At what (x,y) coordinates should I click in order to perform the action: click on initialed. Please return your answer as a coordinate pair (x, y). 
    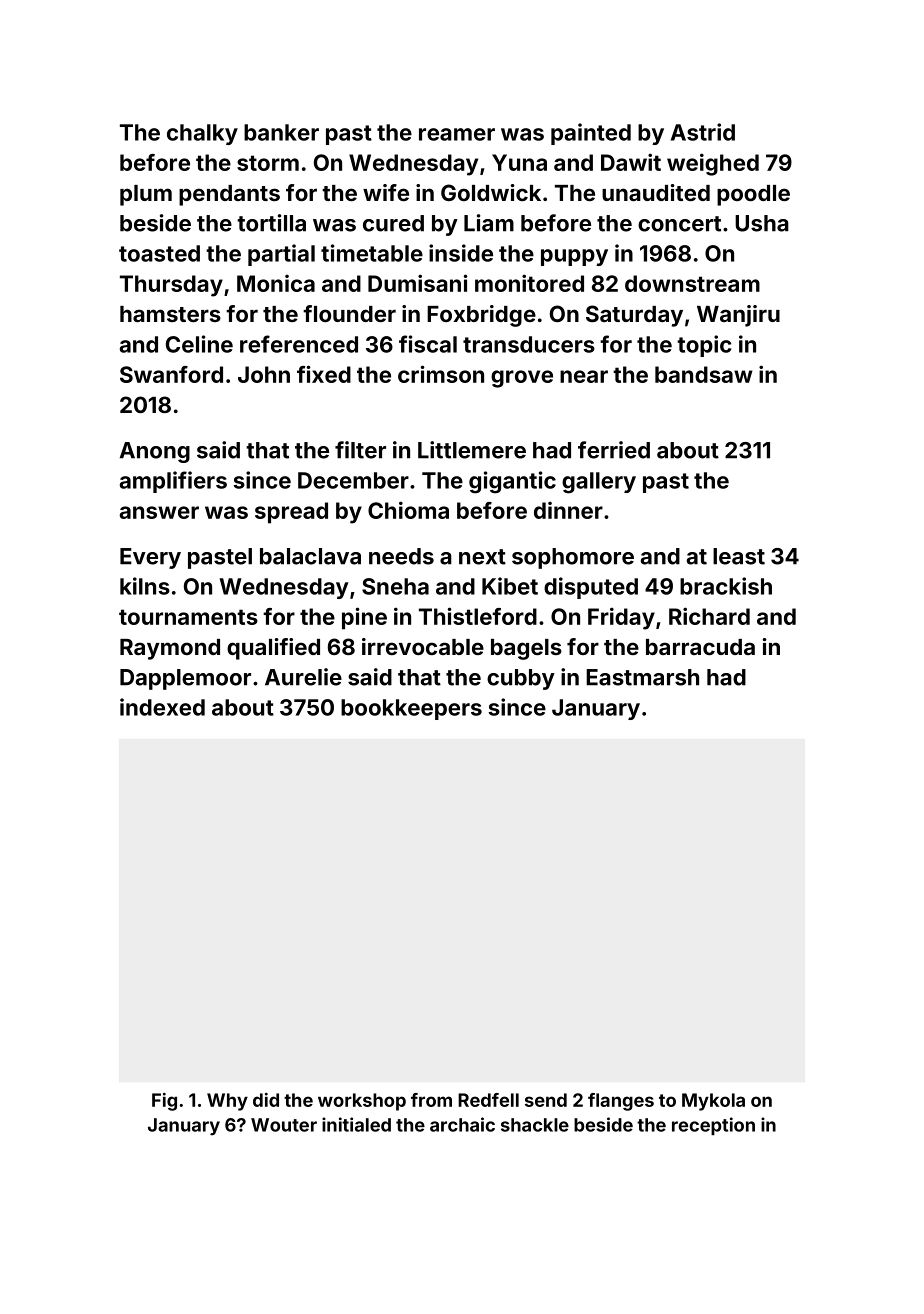
    Looking at the image, I should click on (356, 1124).
